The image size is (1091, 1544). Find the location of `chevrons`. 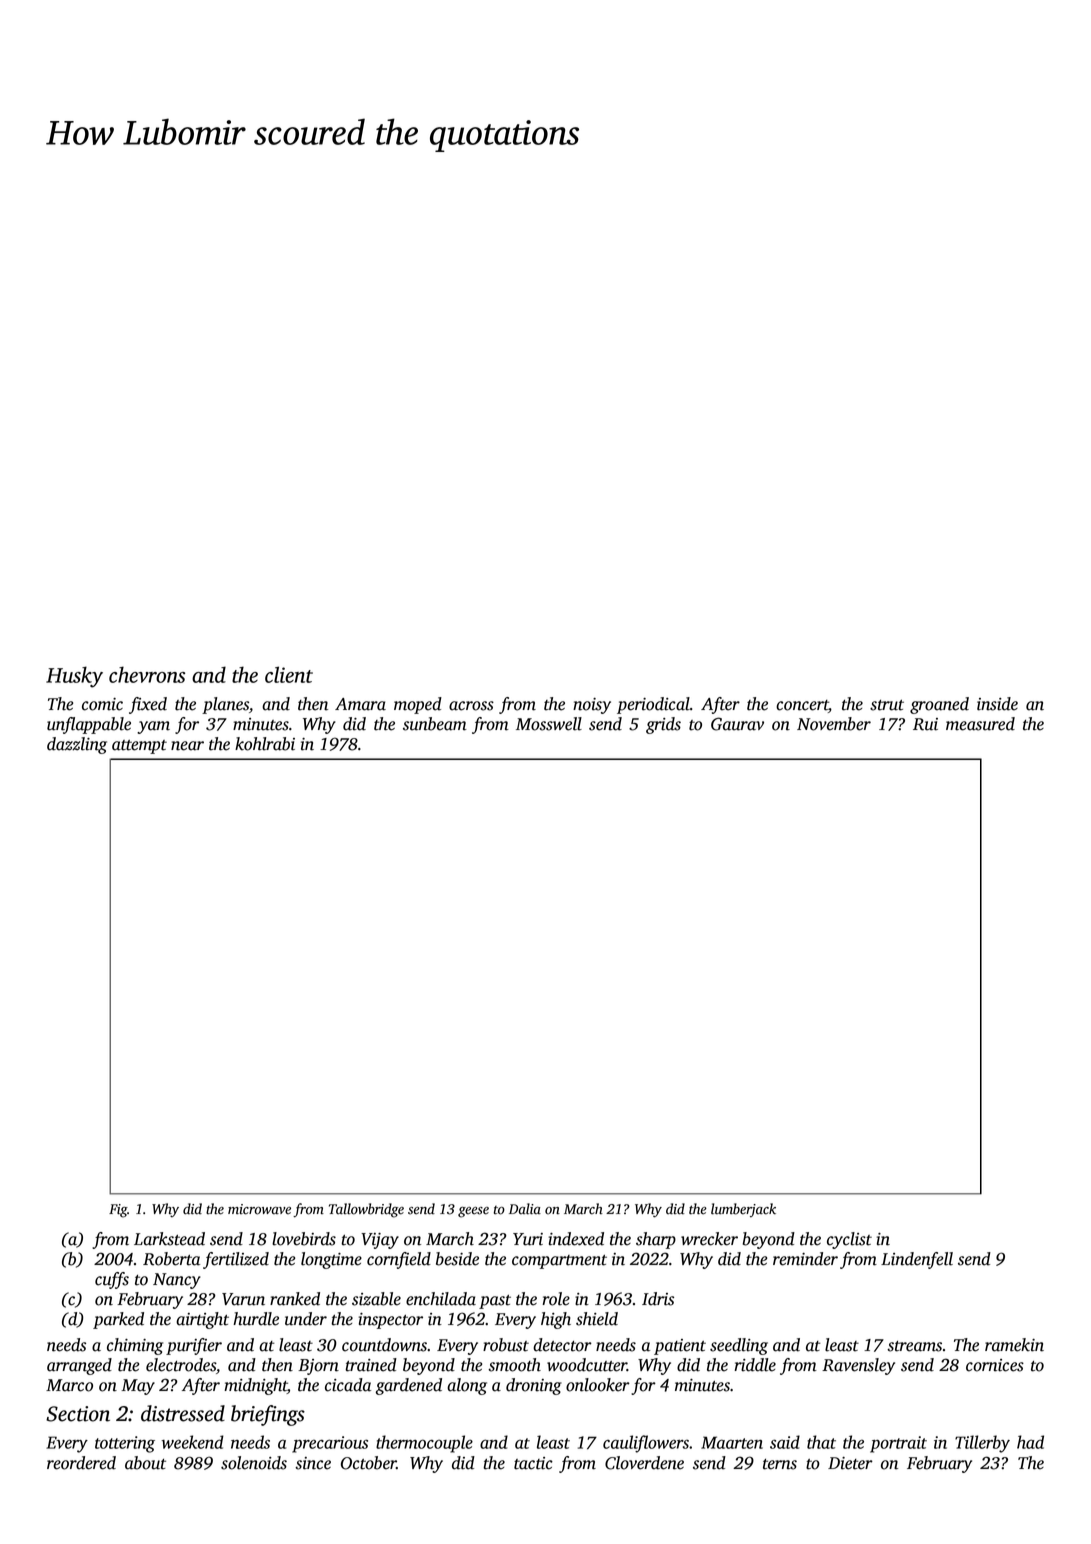

chevrons is located at coordinates (147, 674).
